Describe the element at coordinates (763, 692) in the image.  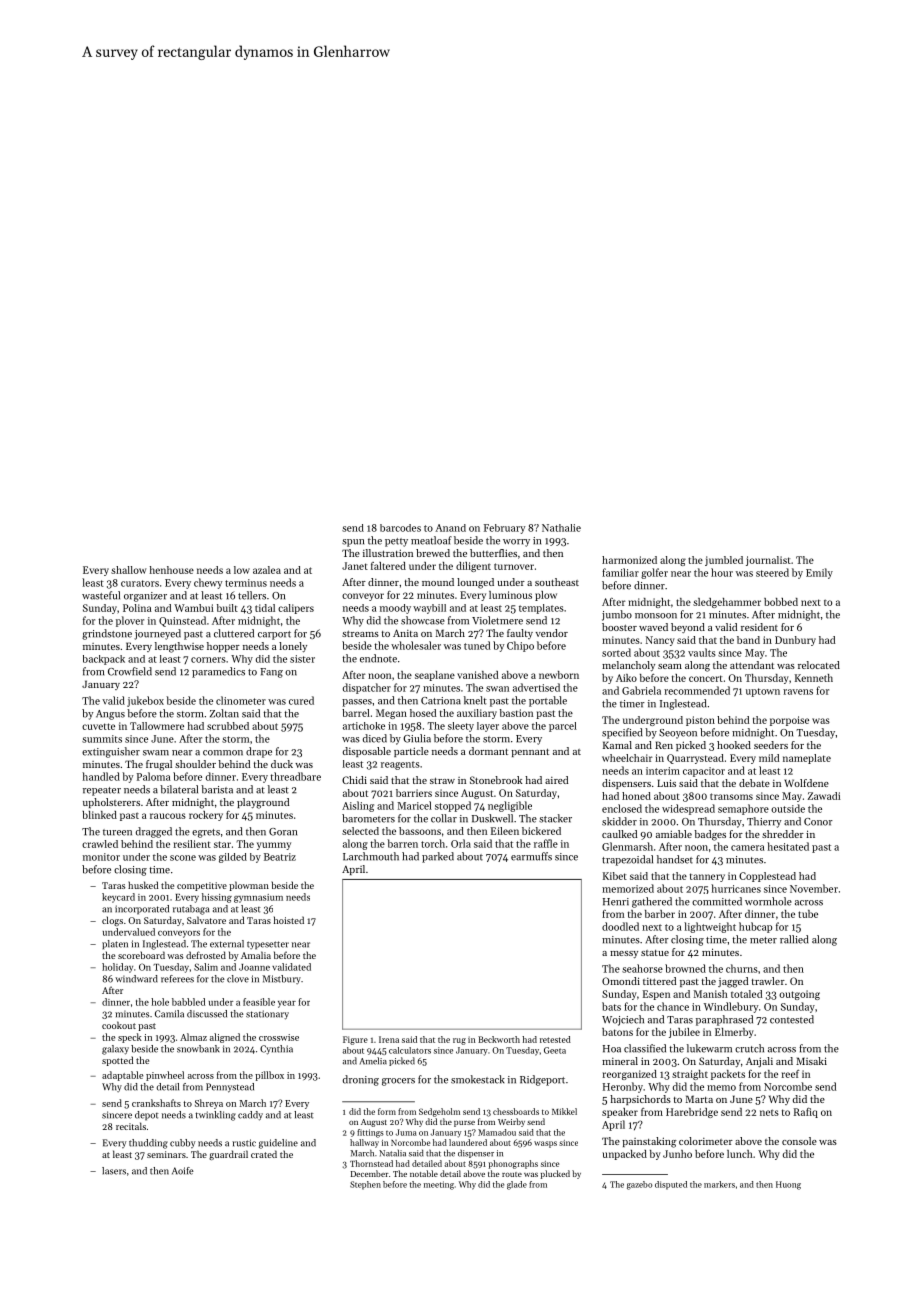
I see `uptown` at that location.
